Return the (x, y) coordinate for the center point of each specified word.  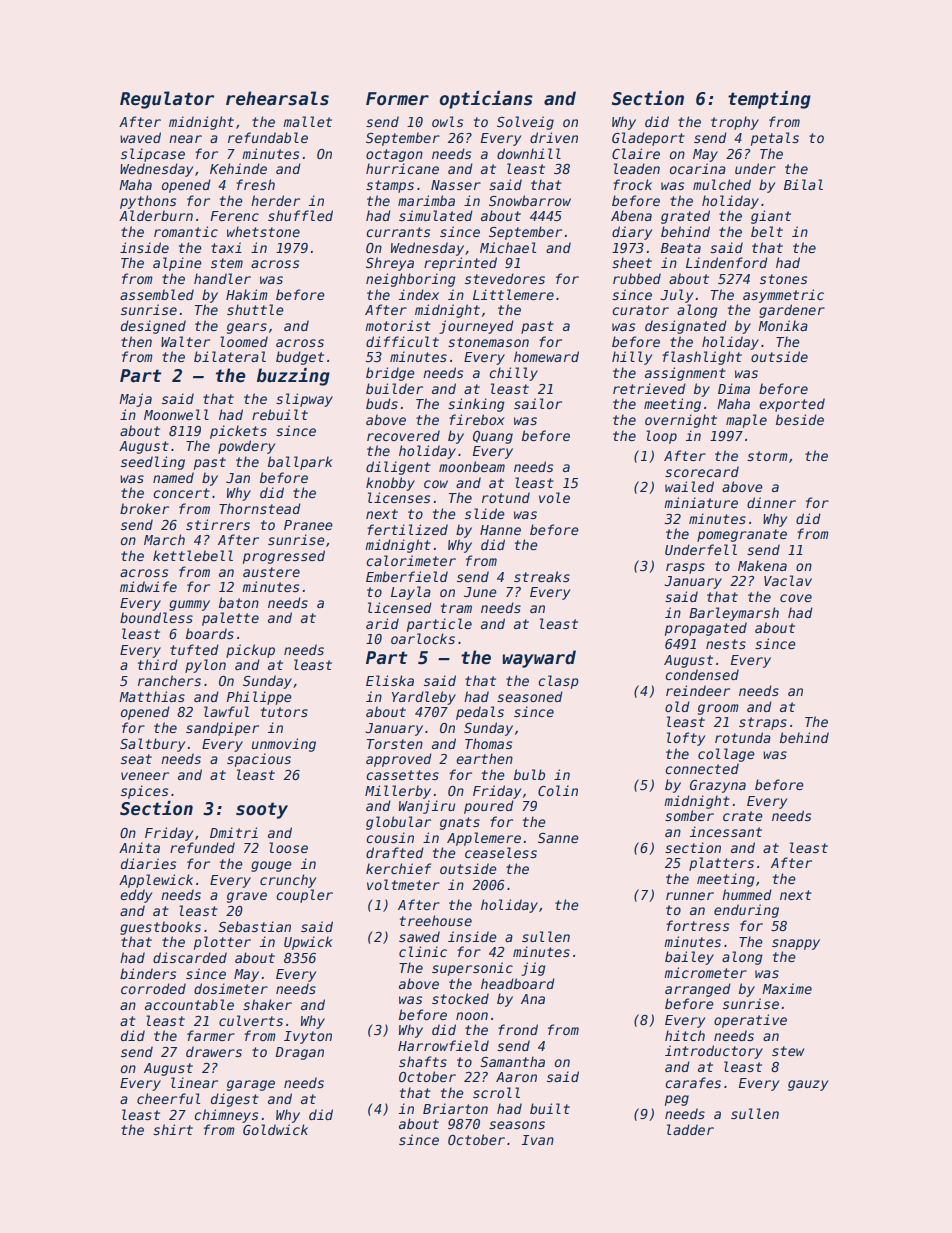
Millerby (398, 792)
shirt (173, 1129)
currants (398, 232)
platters (721, 864)
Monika (783, 325)
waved (140, 137)
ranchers (169, 680)
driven (554, 137)
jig (533, 969)
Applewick (156, 881)
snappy (796, 944)
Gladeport (648, 139)
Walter (185, 341)
